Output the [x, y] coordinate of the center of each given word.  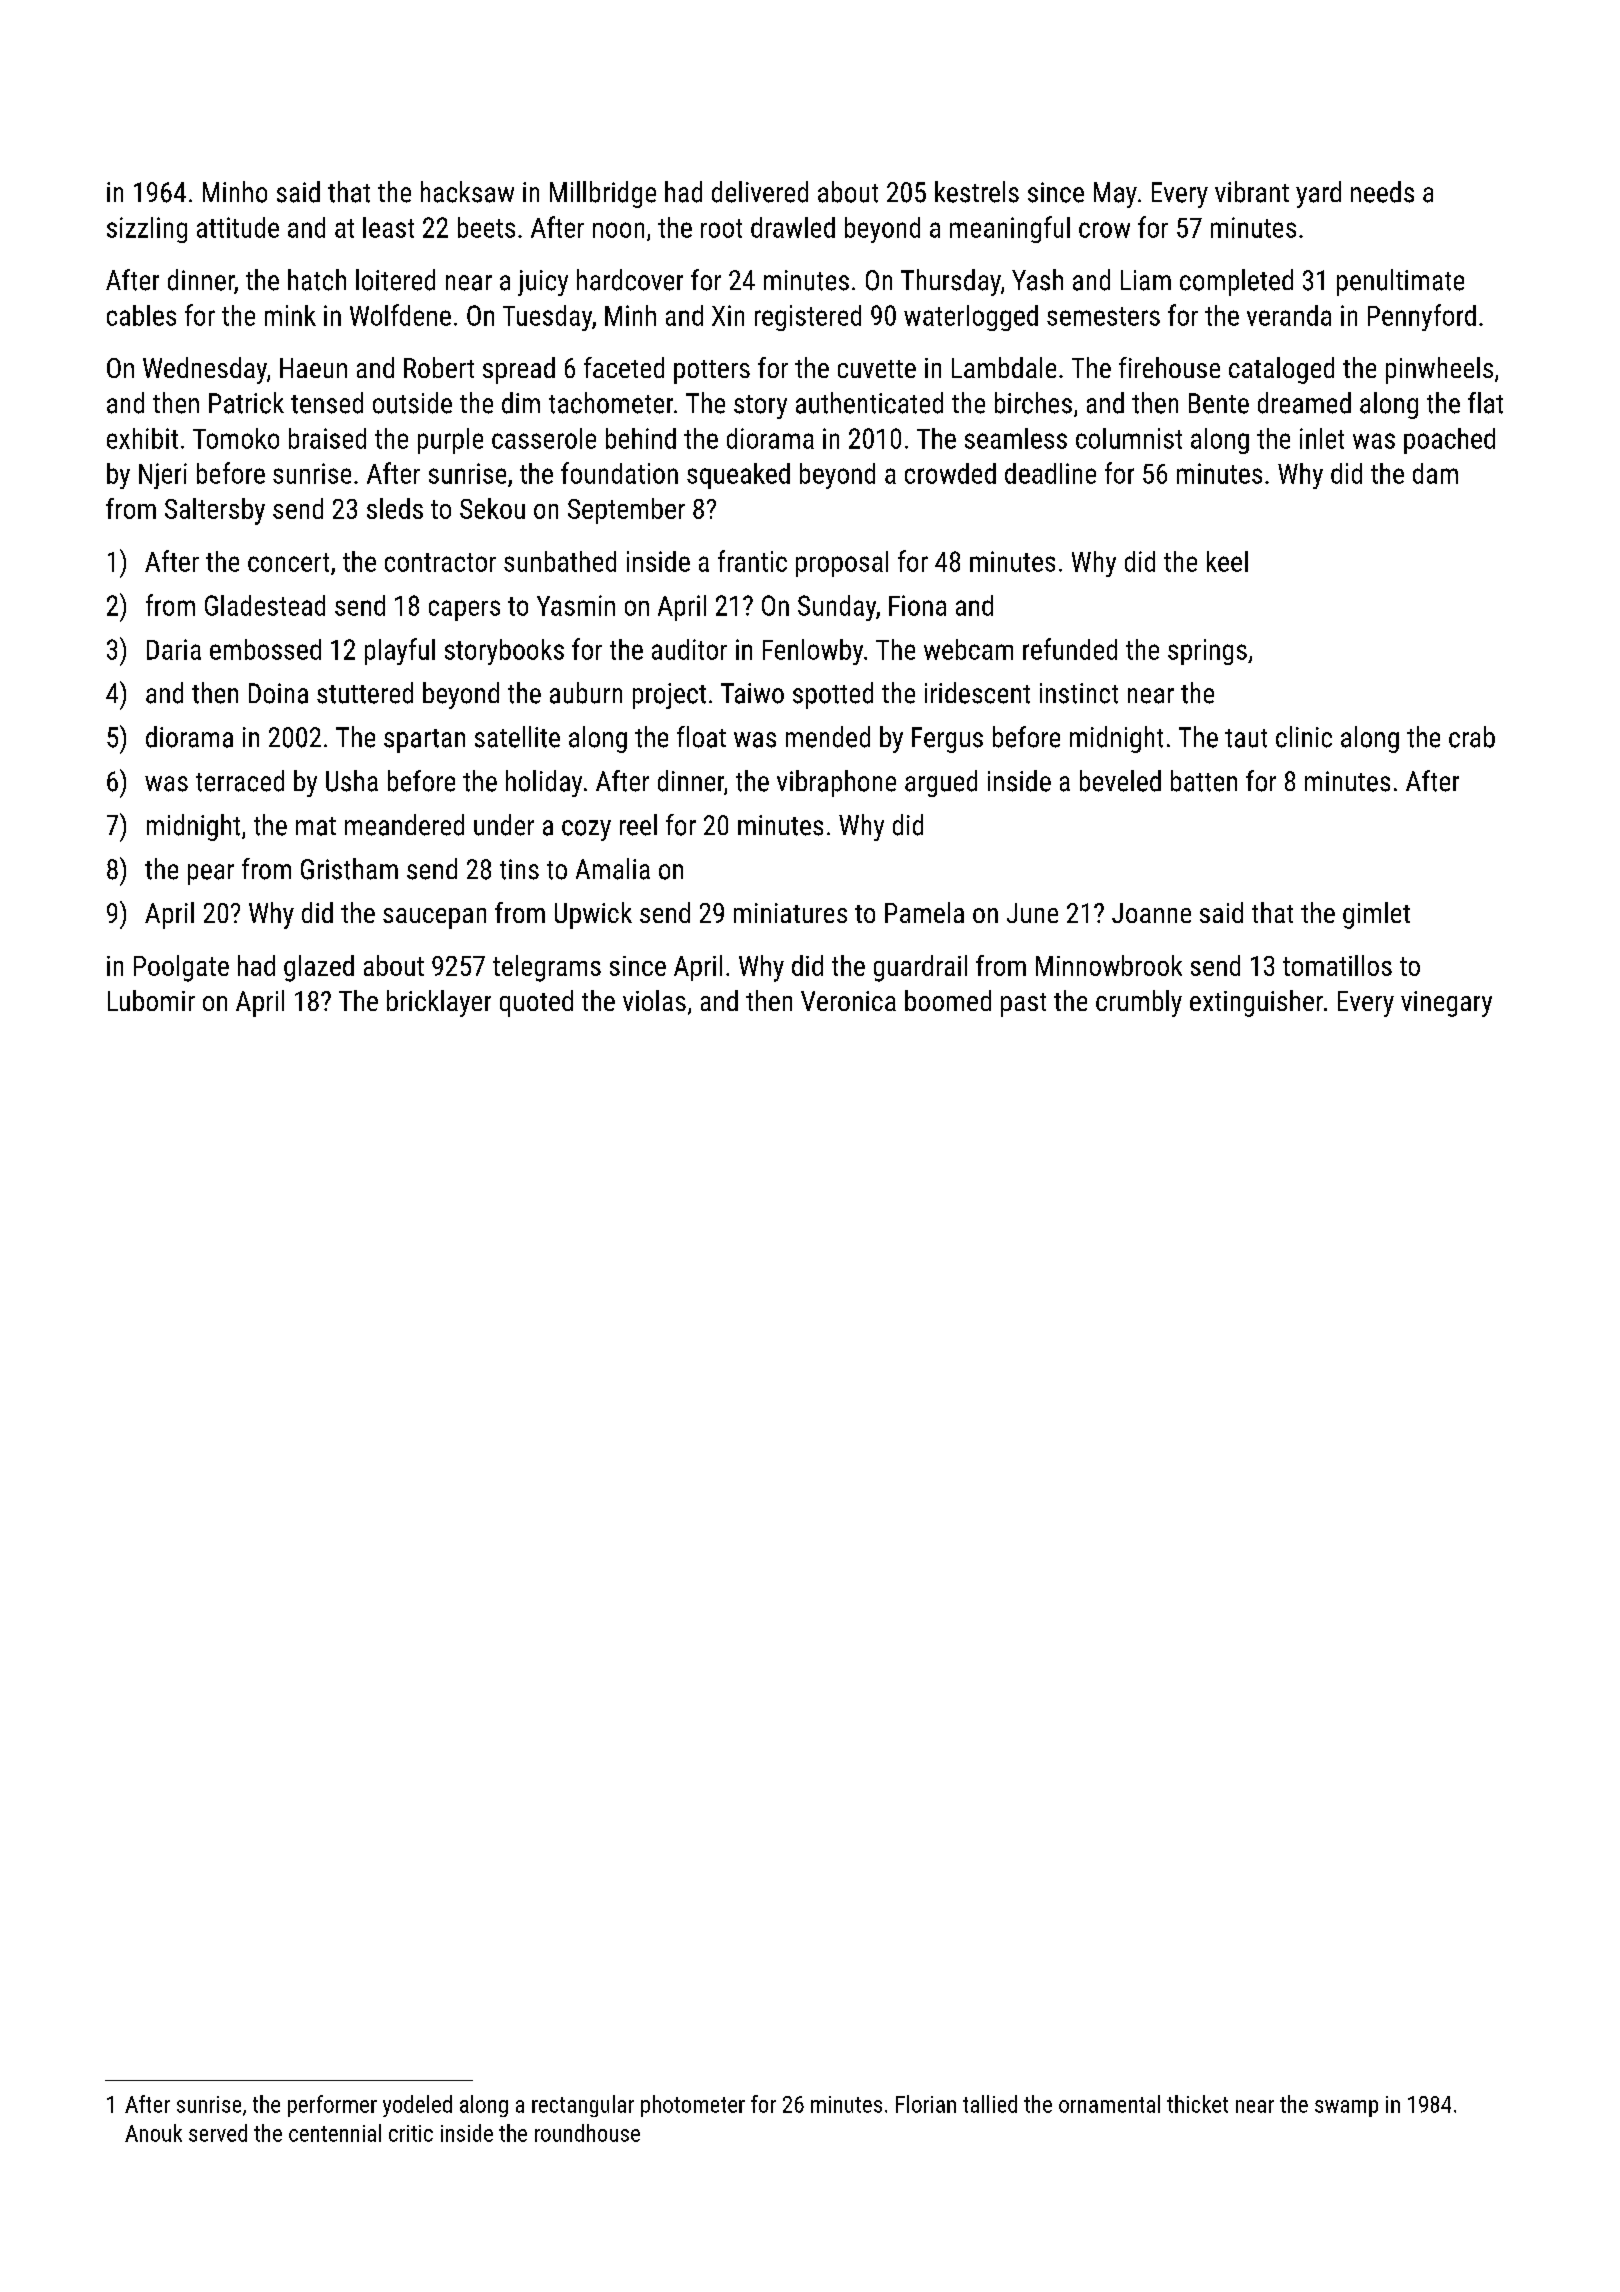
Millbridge [603, 194]
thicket [1197, 2104]
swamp [1346, 2108]
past [1023, 1005]
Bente [1219, 403]
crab [1472, 737]
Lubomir [151, 1000]
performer [332, 2106]
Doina [278, 693]
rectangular [583, 2106]
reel [638, 825]
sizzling [147, 230]
